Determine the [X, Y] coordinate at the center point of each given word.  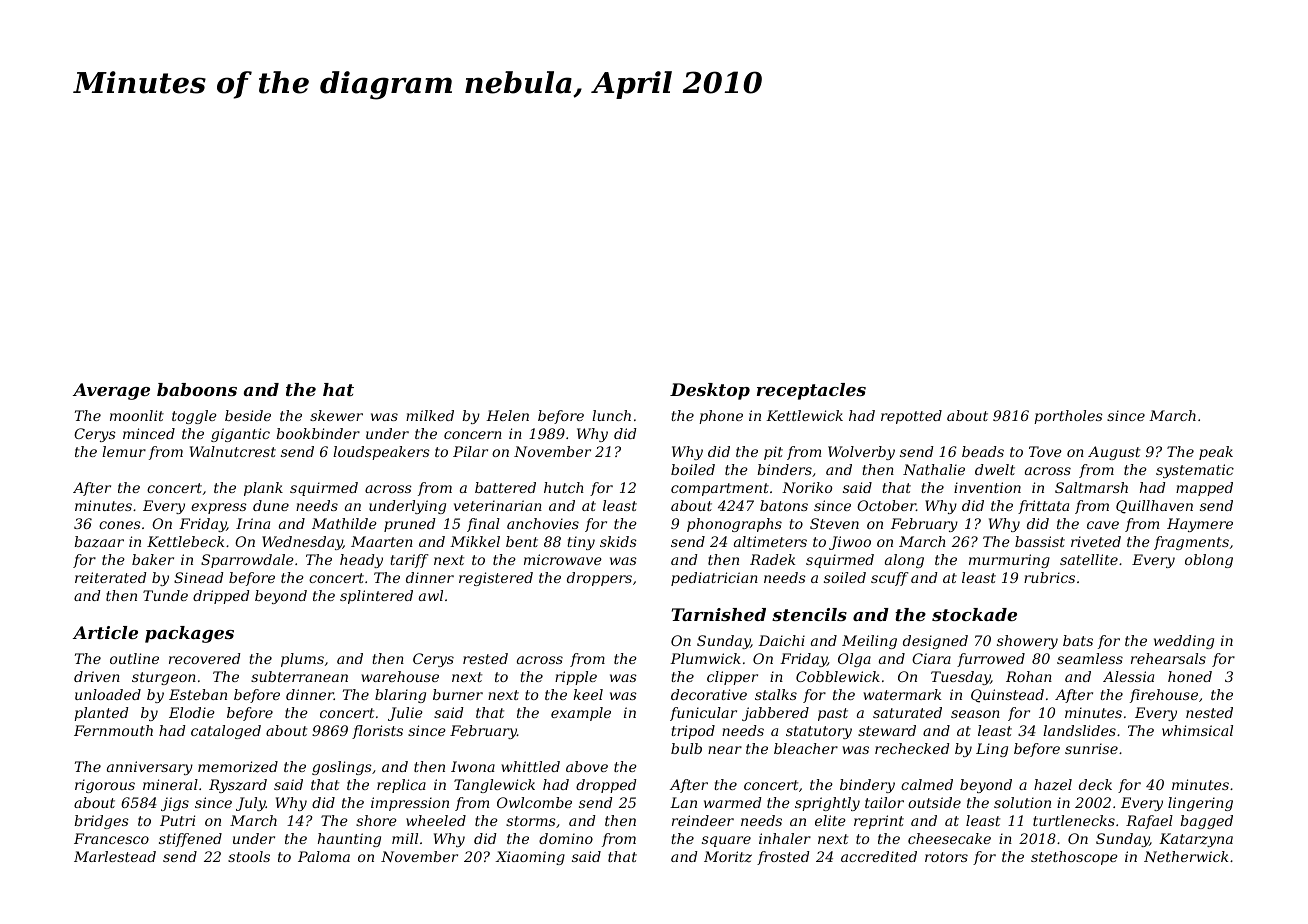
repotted [911, 417]
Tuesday [961, 678]
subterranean [299, 676]
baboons [197, 389]
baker [153, 559]
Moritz [728, 857]
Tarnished [719, 614]
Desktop [710, 391]
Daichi [781, 640]
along [904, 561]
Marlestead [115, 856]
